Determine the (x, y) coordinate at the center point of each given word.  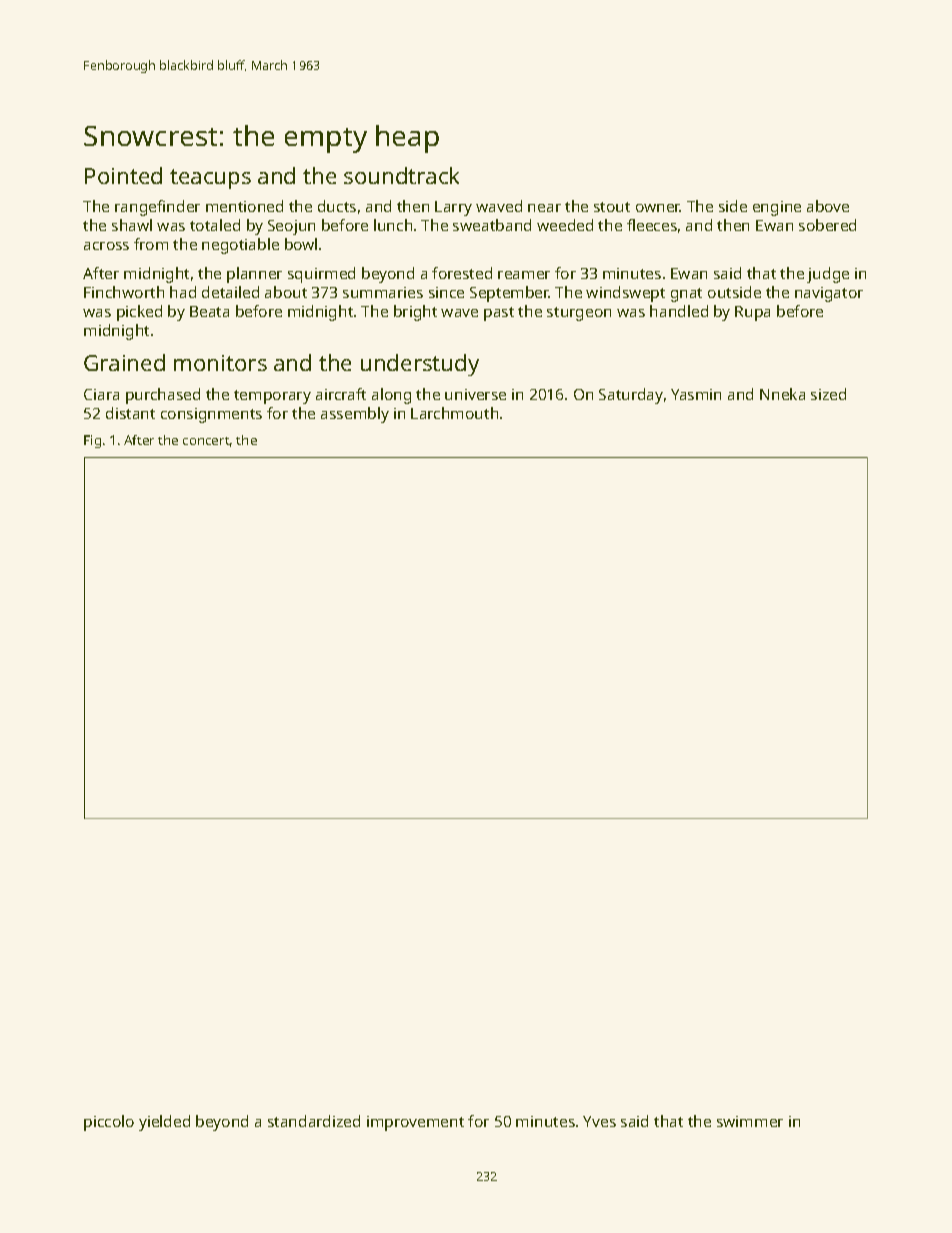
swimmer (750, 1121)
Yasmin (696, 394)
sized (828, 394)
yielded (164, 1123)
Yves (599, 1121)
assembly (355, 415)
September (509, 294)
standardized (314, 1121)
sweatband (492, 225)
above (828, 206)
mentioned (244, 206)
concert (206, 441)
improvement (415, 1123)
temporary (272, 397)
